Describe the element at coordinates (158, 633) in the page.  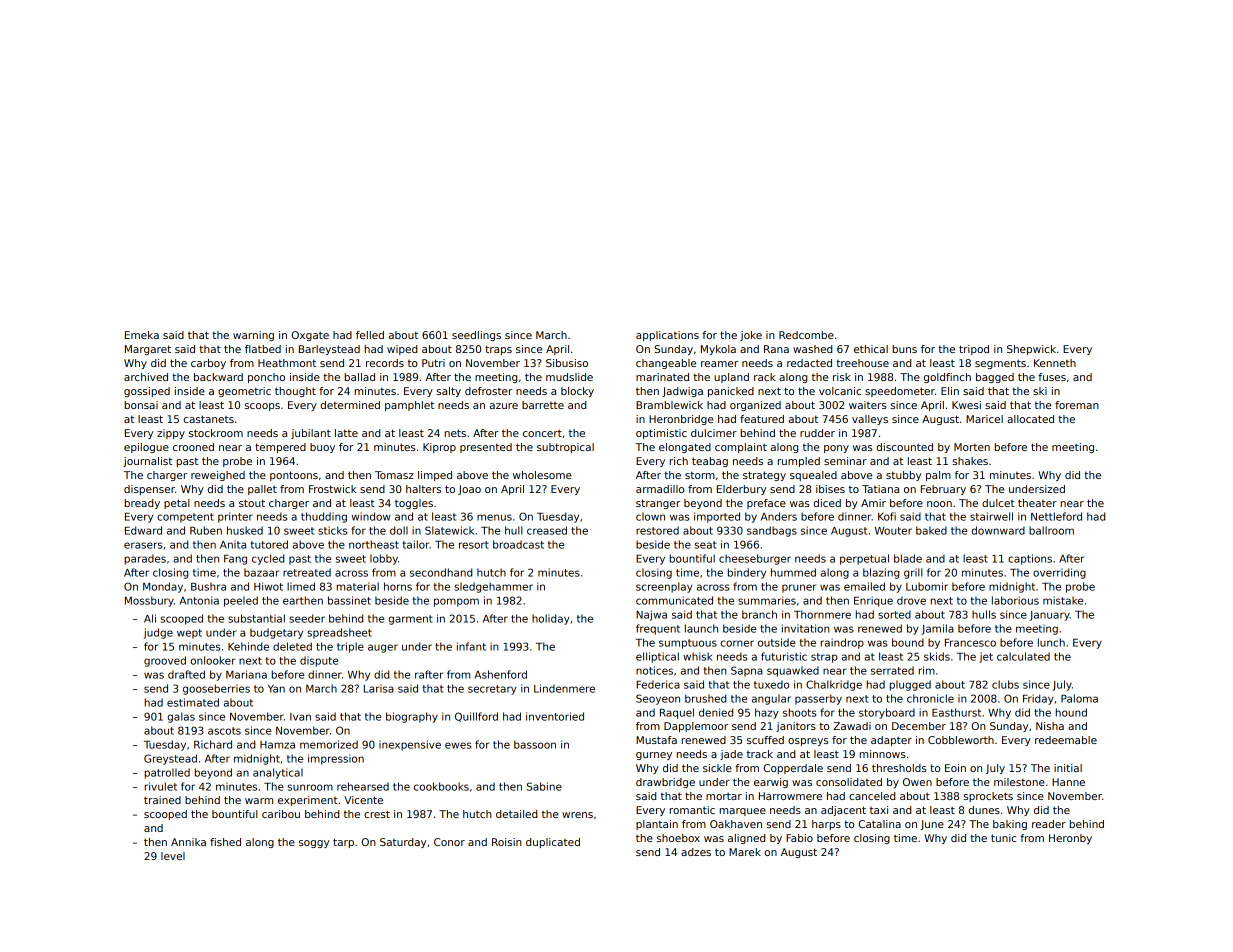
I see `judge` at that location.
